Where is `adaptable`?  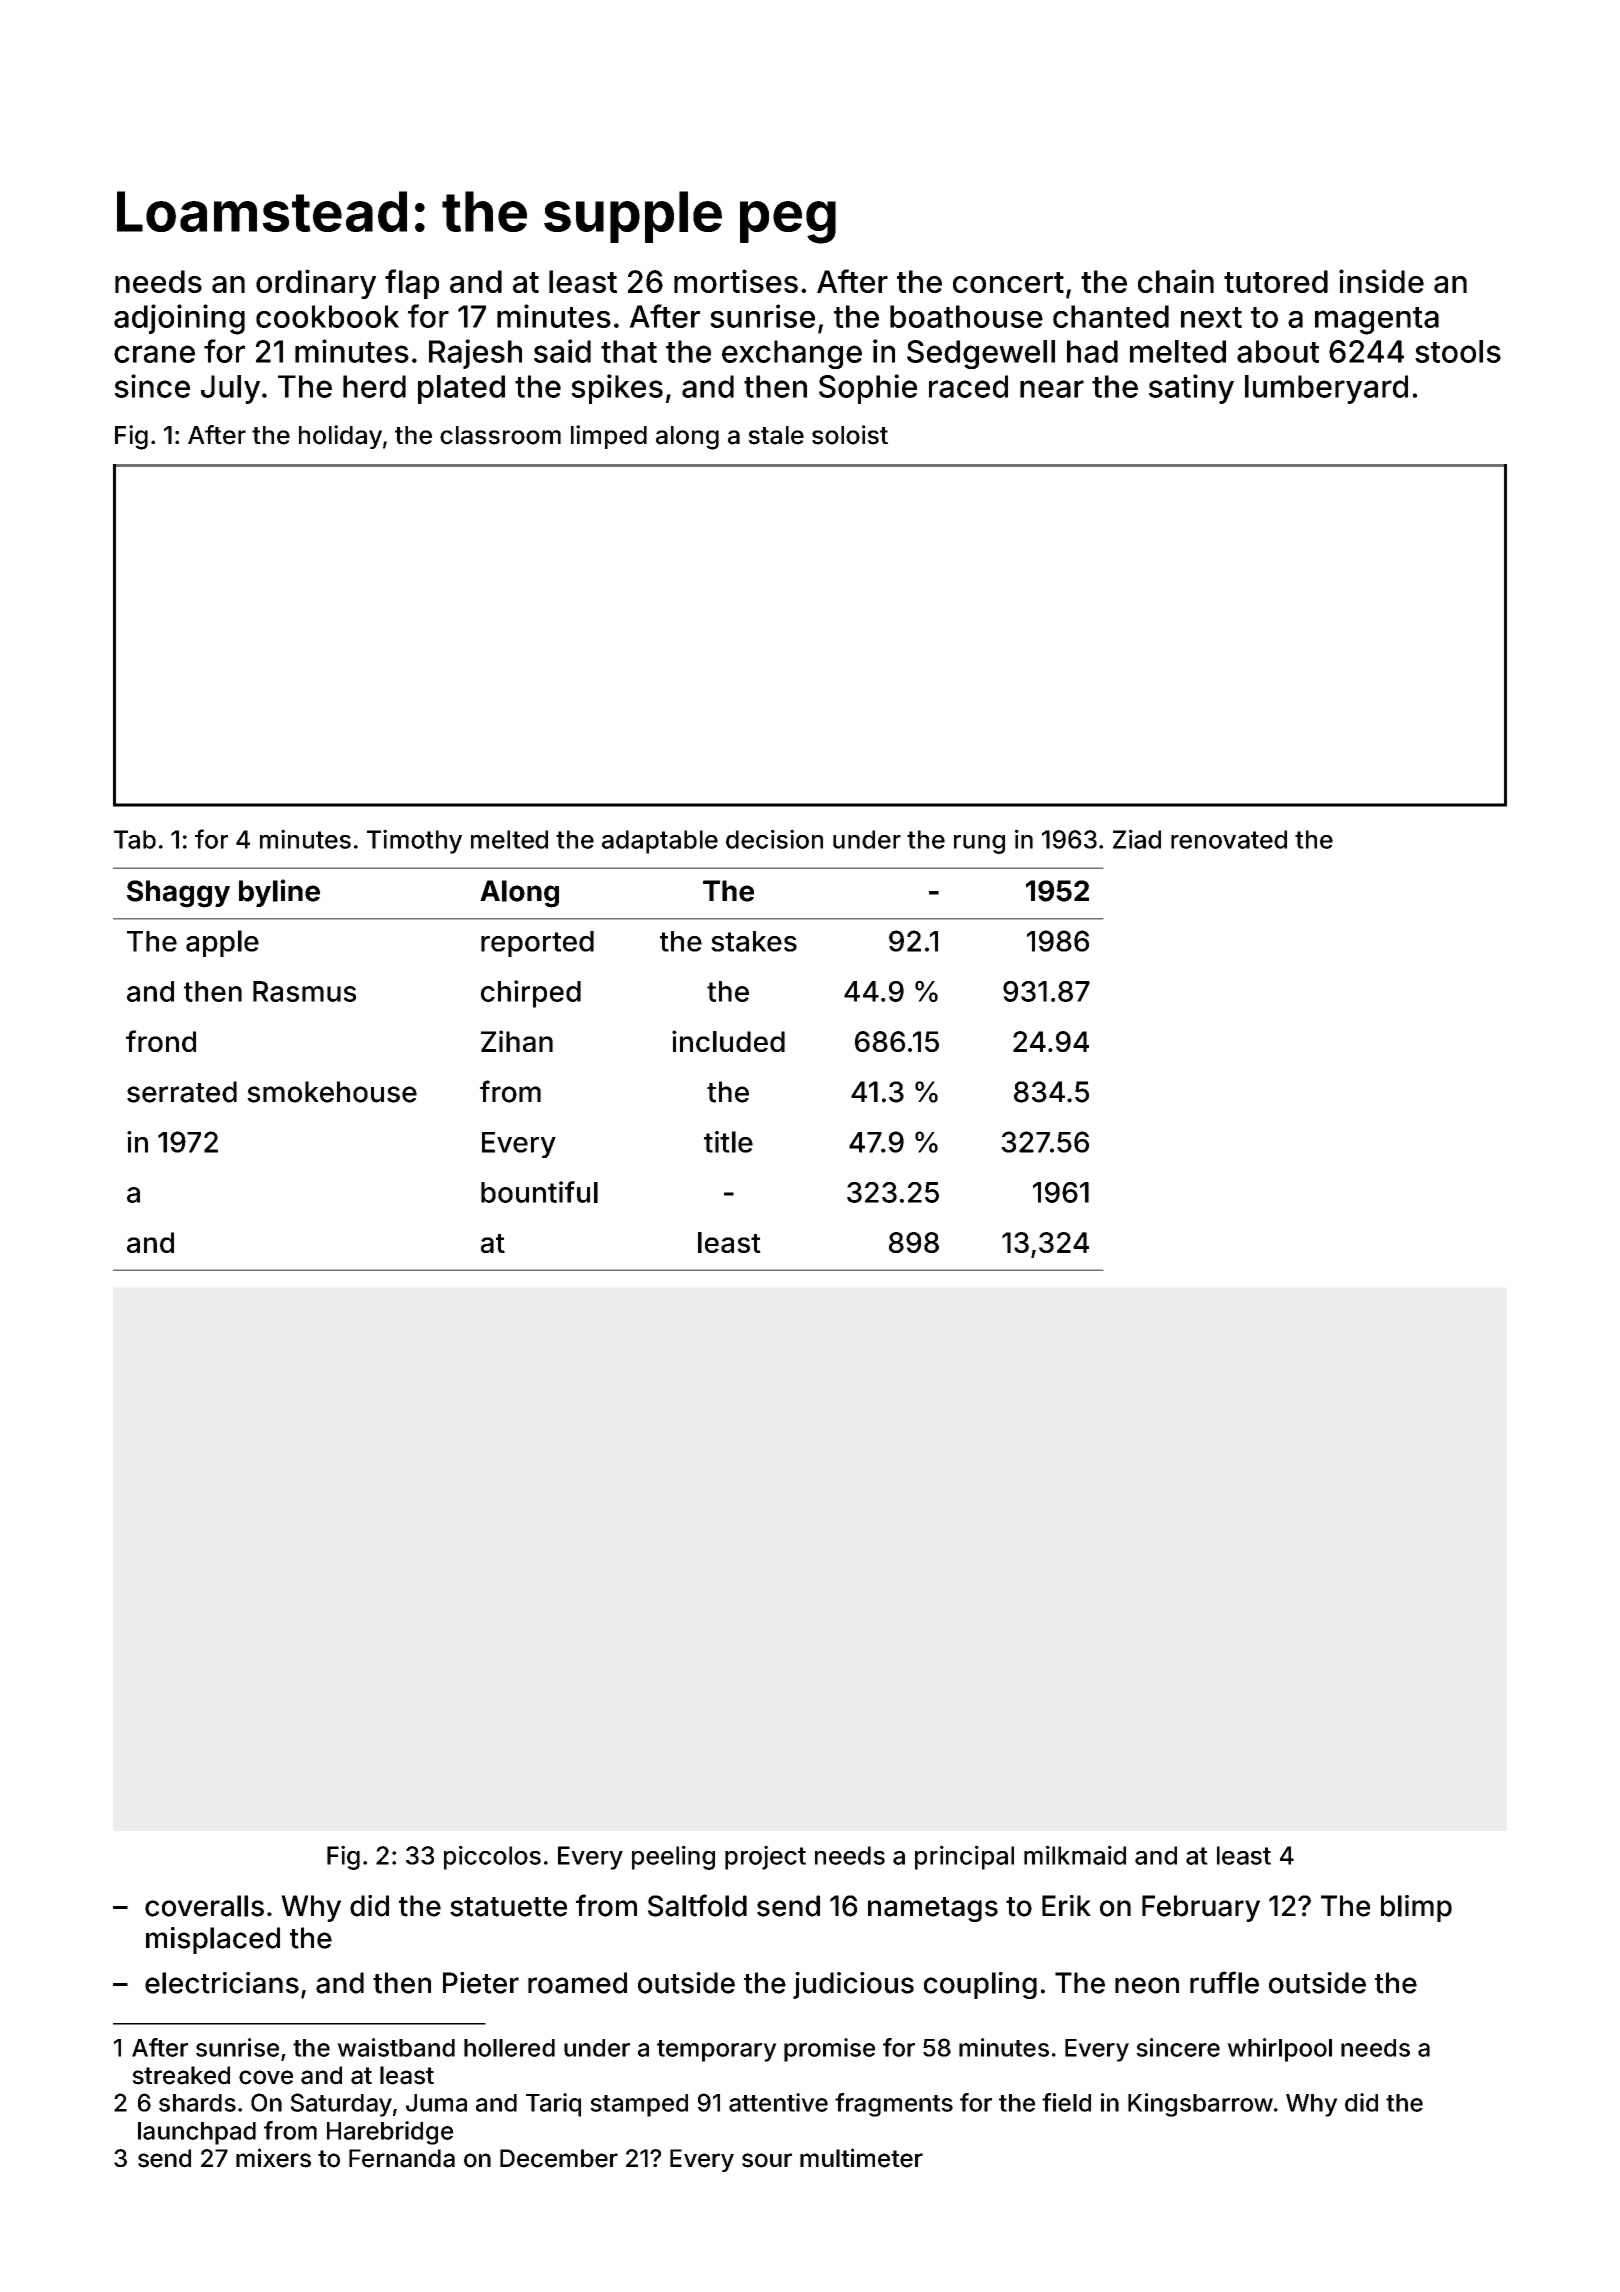 adaptable is located at coordinates (660, 842).
